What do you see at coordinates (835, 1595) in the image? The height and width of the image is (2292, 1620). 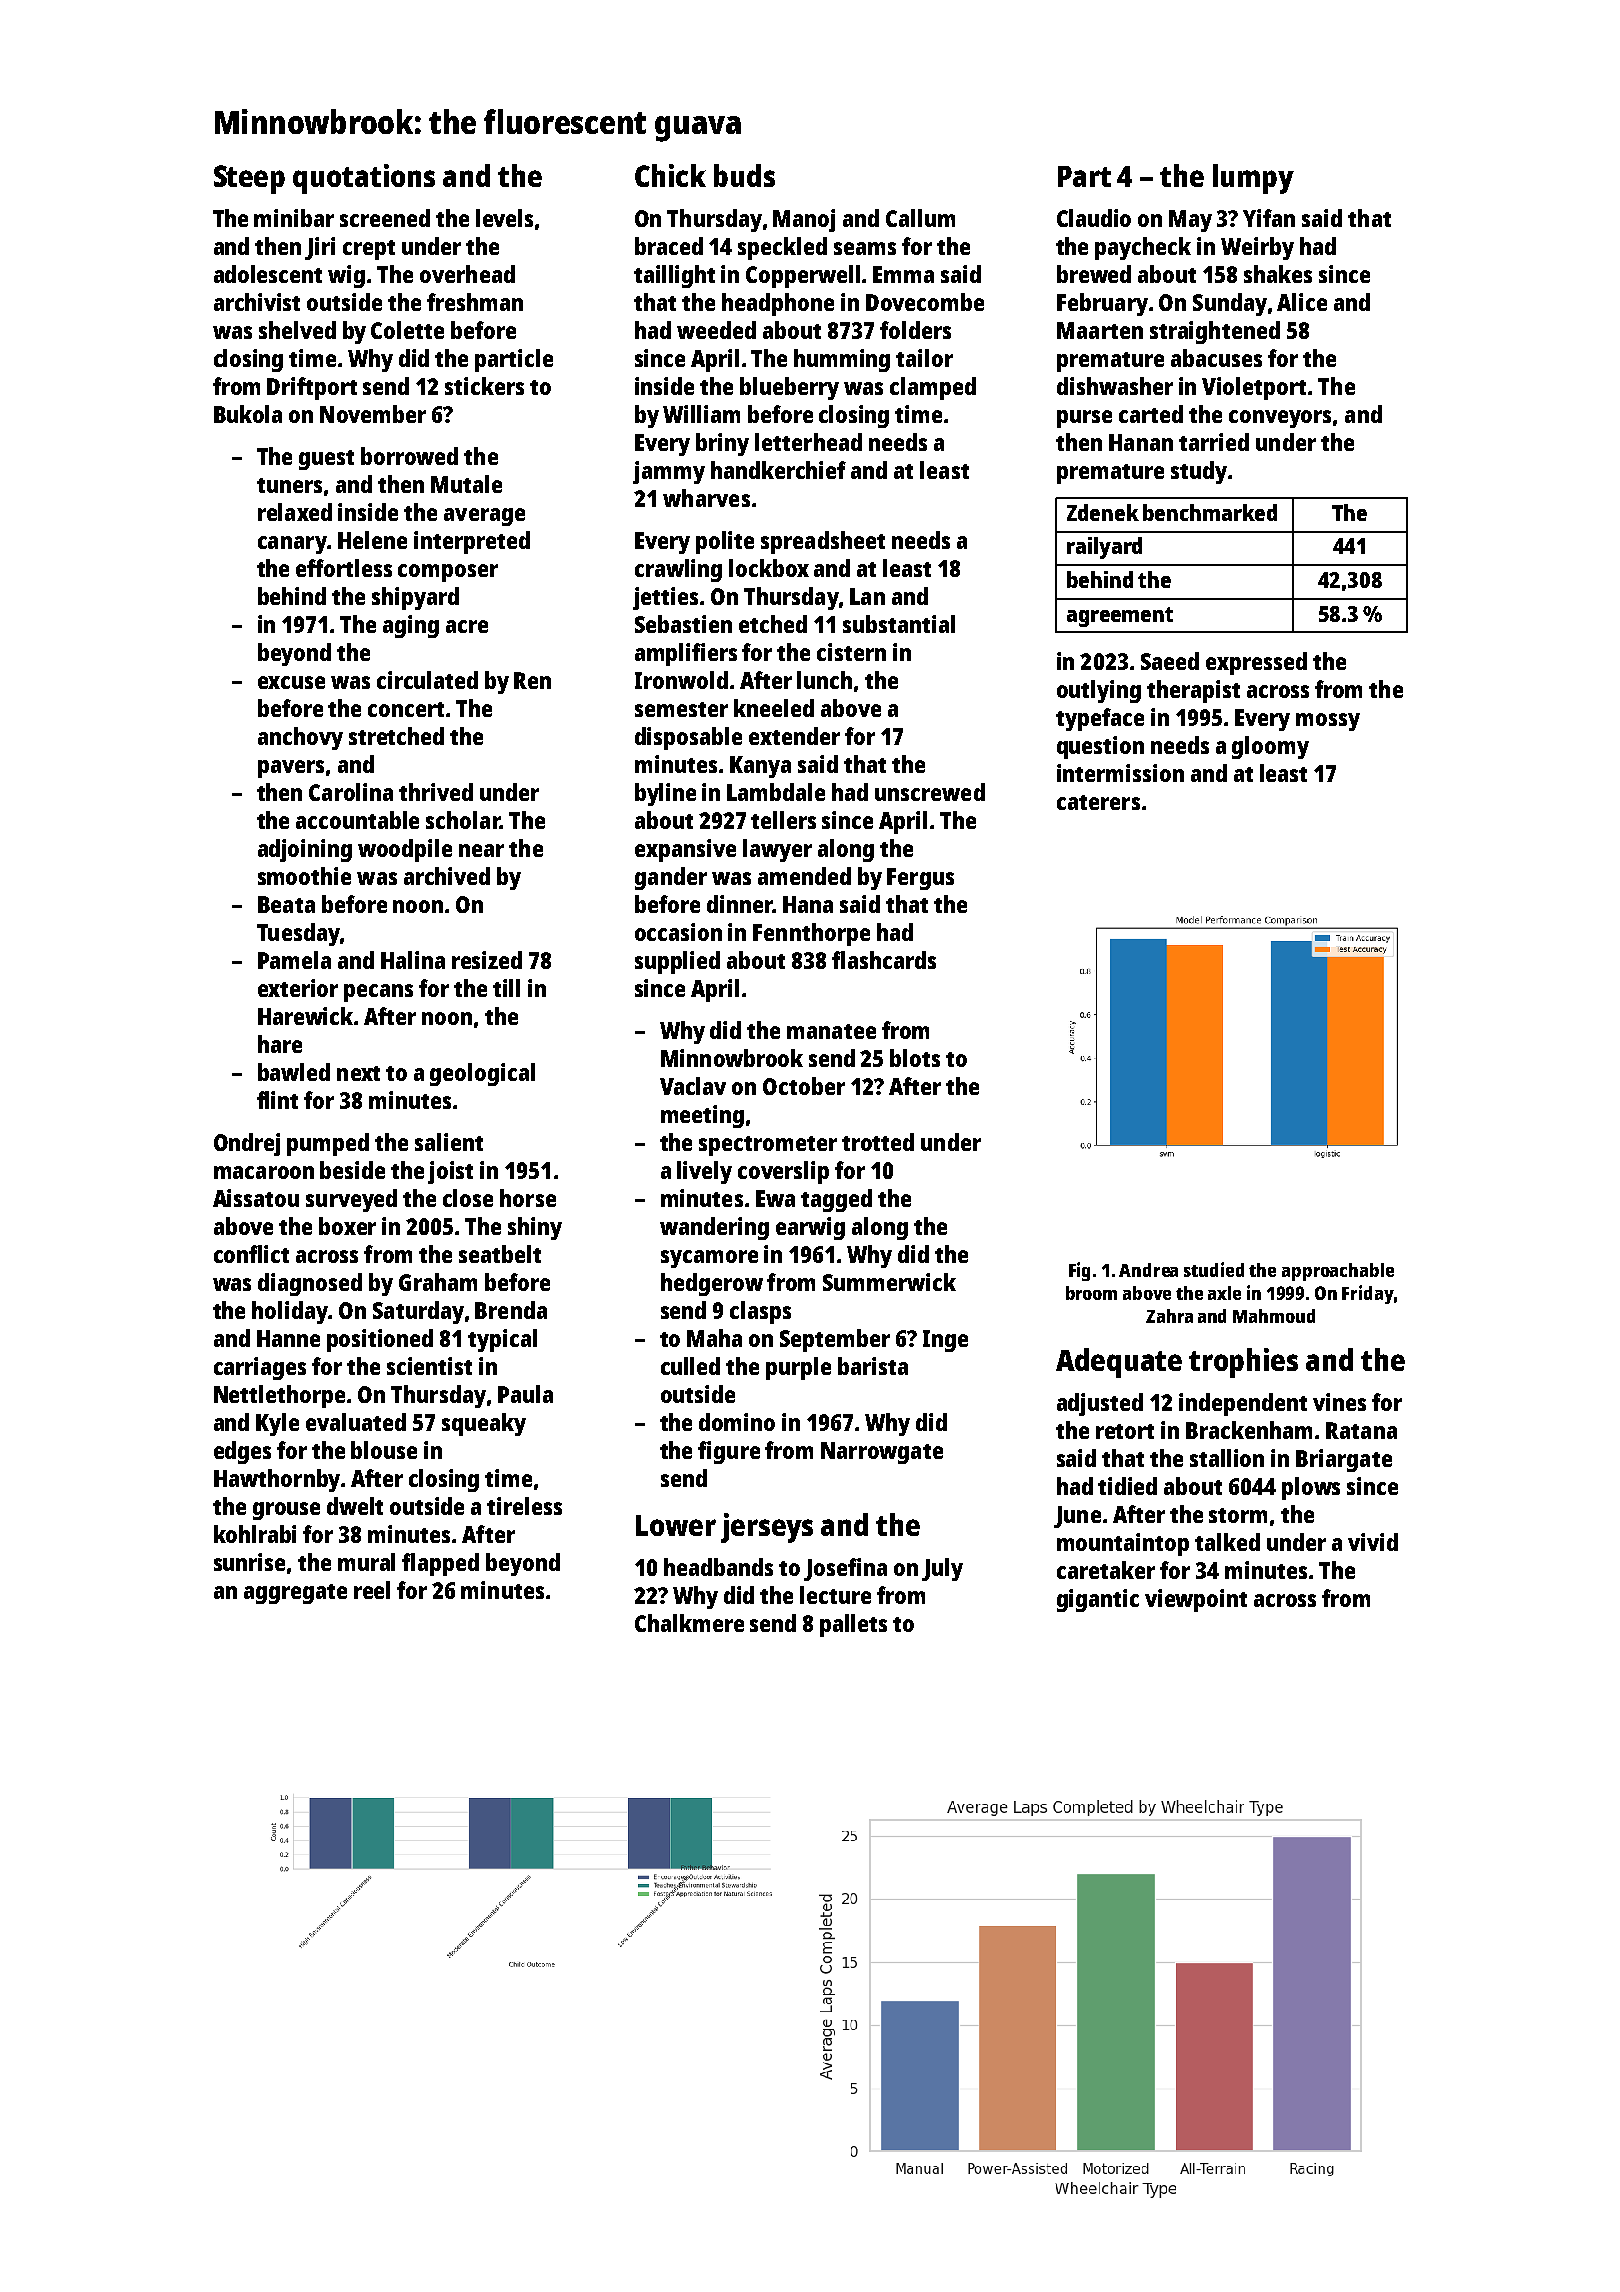 I see `lecture` at bounding box center [835, 1595].
